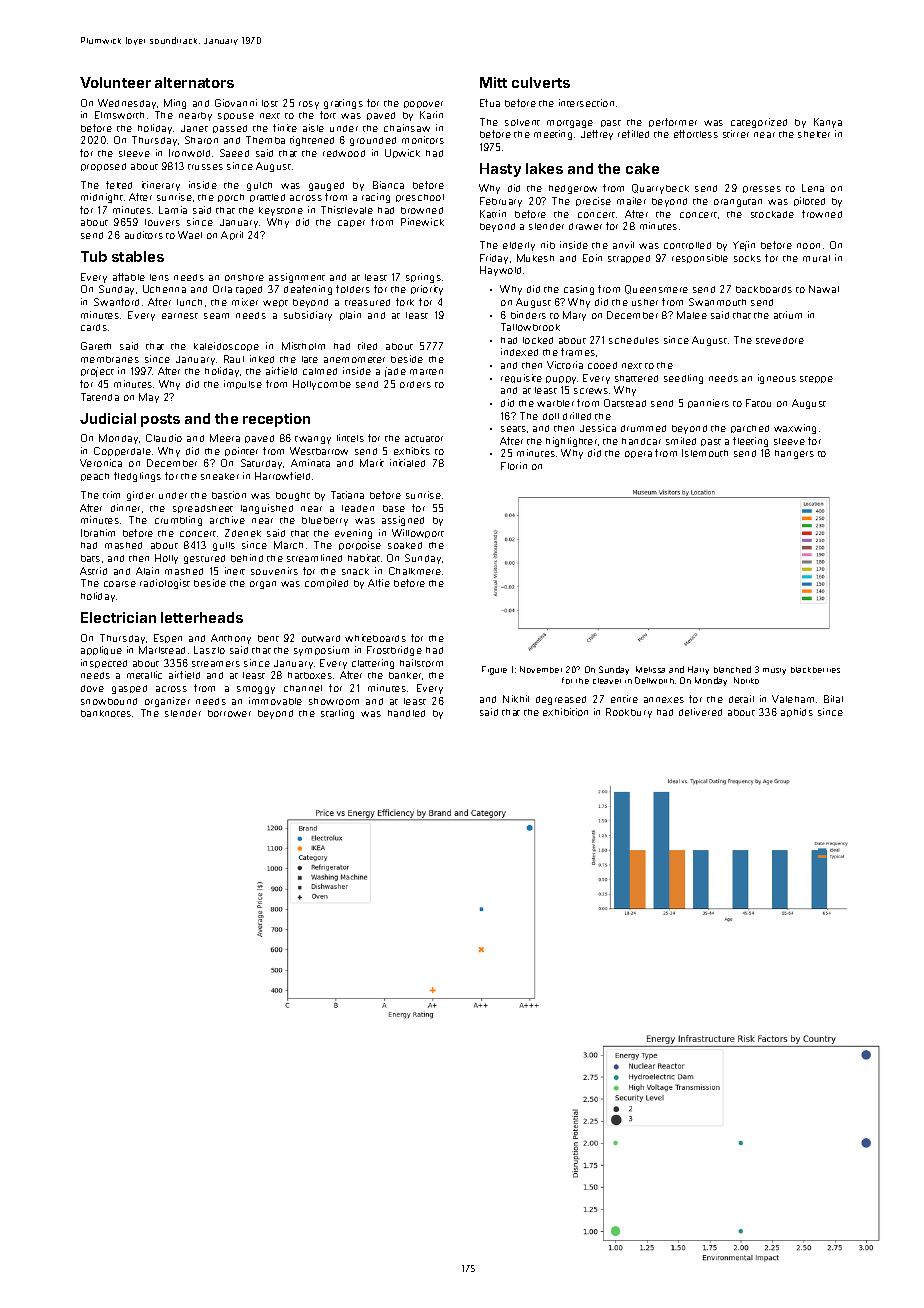 The height and width of the page is (1308, 924). Describe the element at coordinates (194, 82) in the page. I see `alternators` at that location.
